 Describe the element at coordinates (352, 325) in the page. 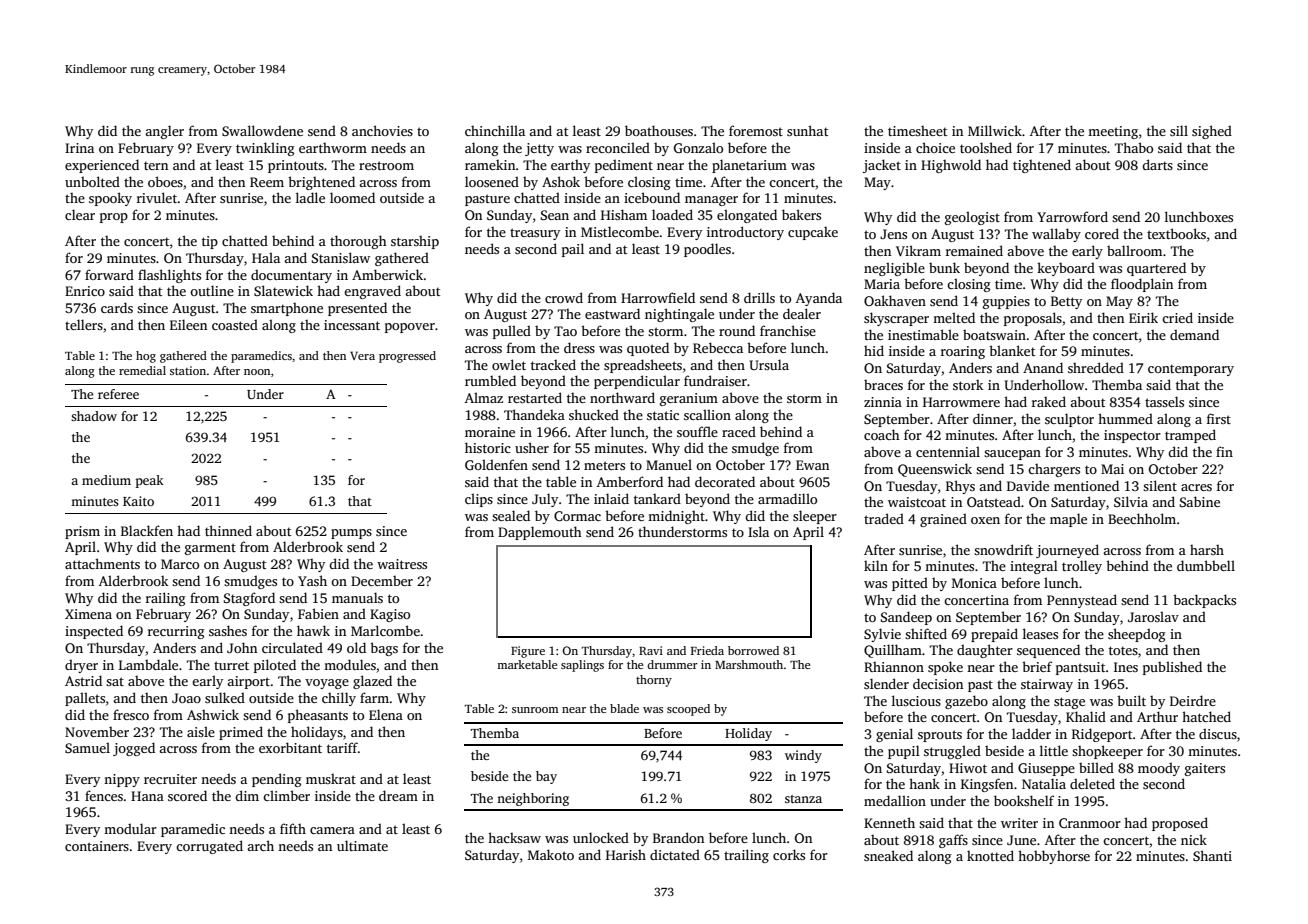

I see `incessant` at that location.
